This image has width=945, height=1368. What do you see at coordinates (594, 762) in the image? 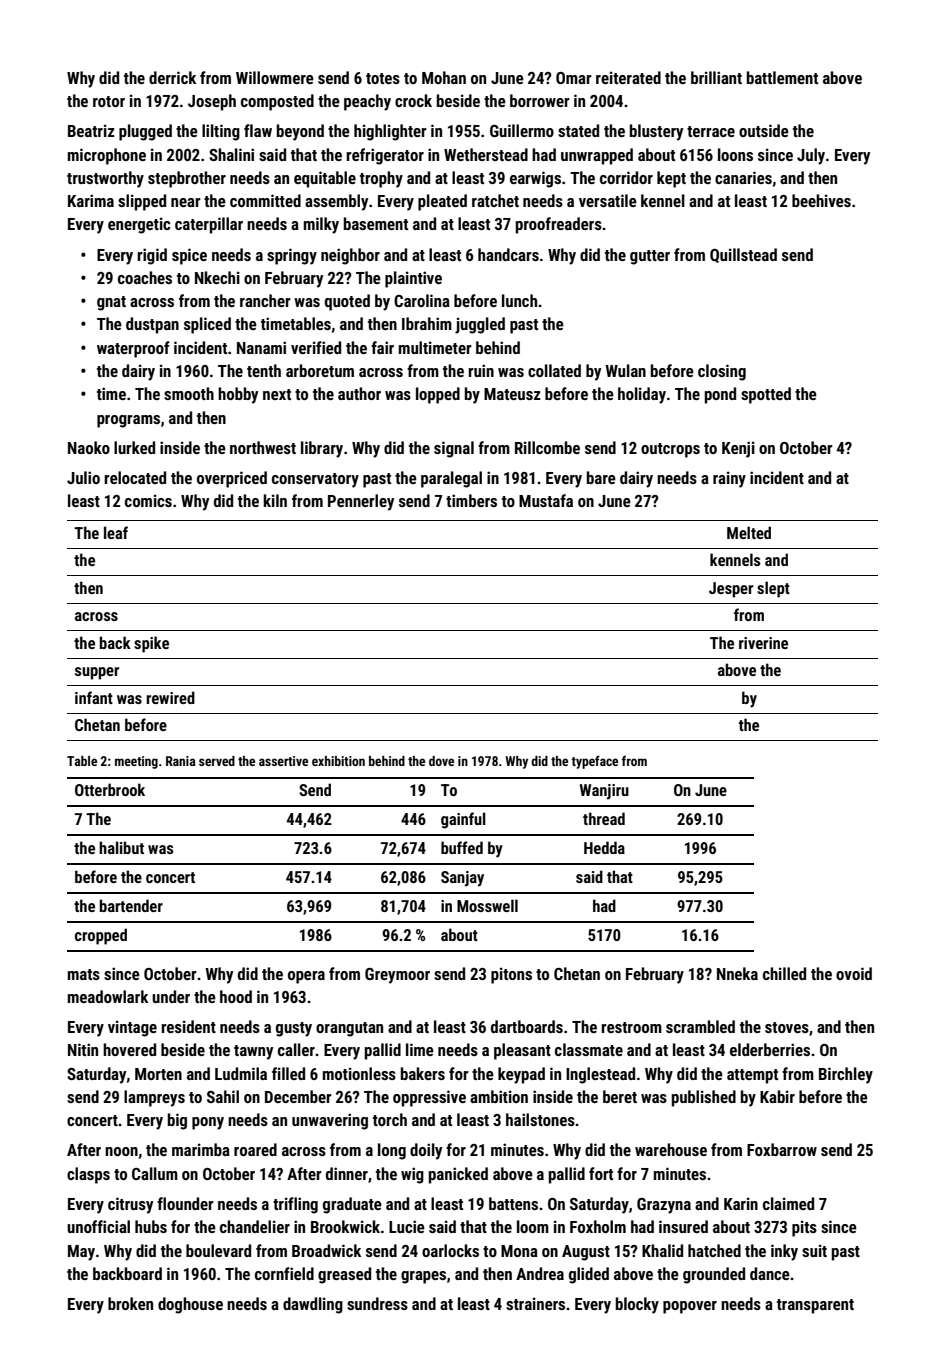
I see `typeface` at bounding box center [594, 762].
